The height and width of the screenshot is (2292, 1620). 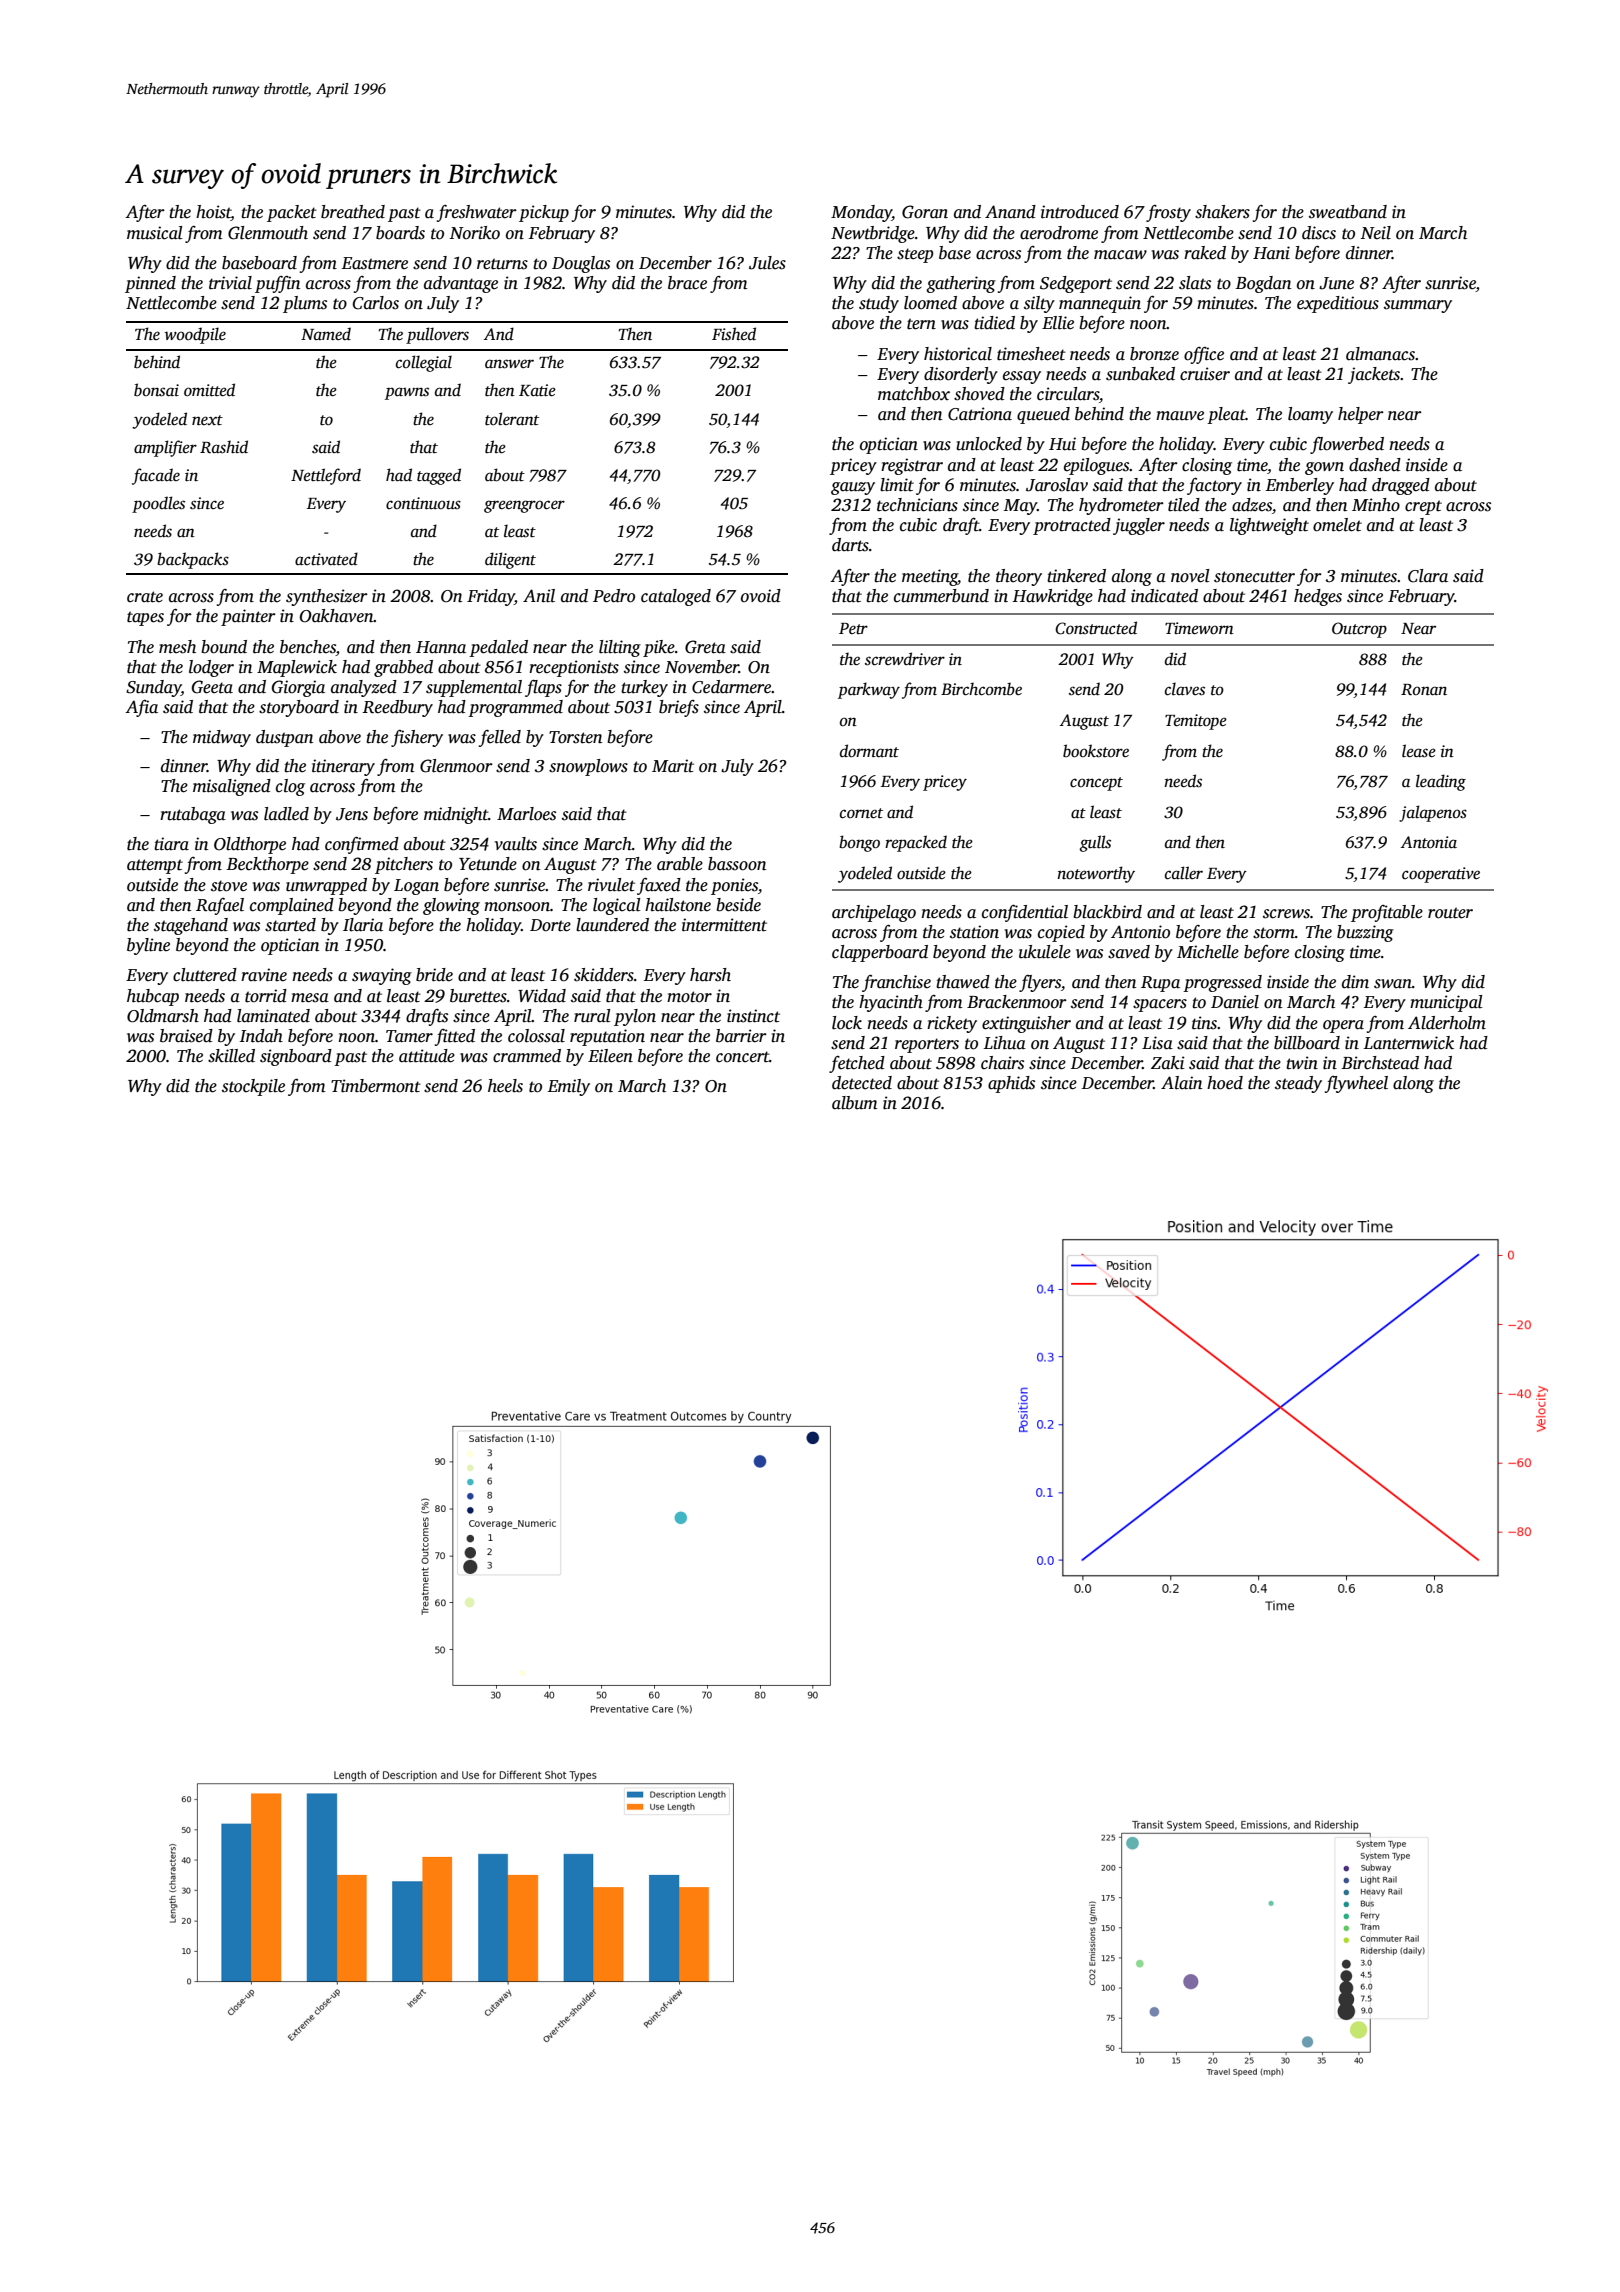 What do you see at coordinates (1180, 416) in the screenshot?
I see `mauve` at bounding box center [1180, 416].
